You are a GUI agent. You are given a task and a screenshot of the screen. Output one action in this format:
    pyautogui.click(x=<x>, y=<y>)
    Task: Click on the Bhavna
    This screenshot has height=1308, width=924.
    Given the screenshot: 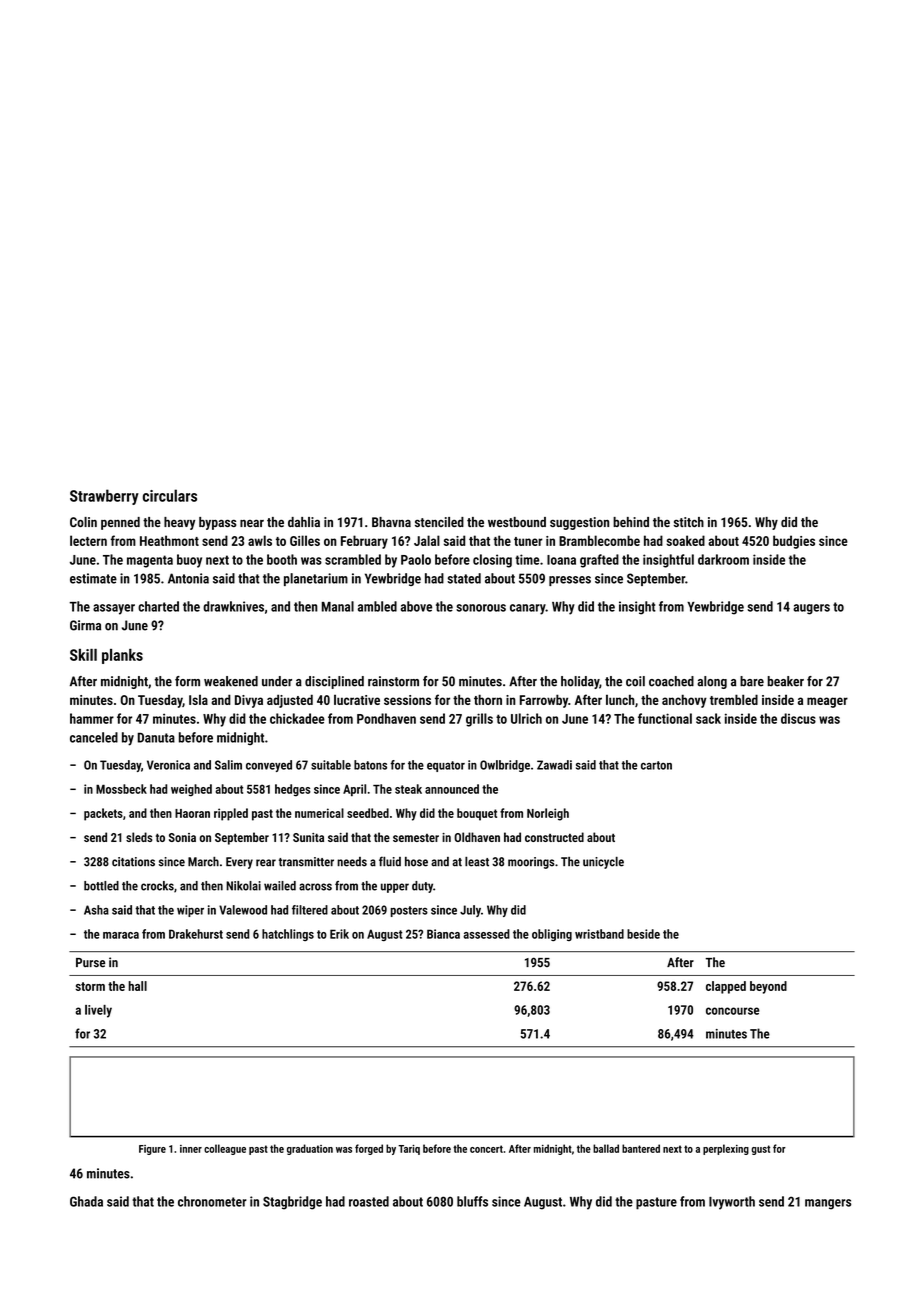 What is the action you would take?
    pyautogui.click(x=391, y=522)
